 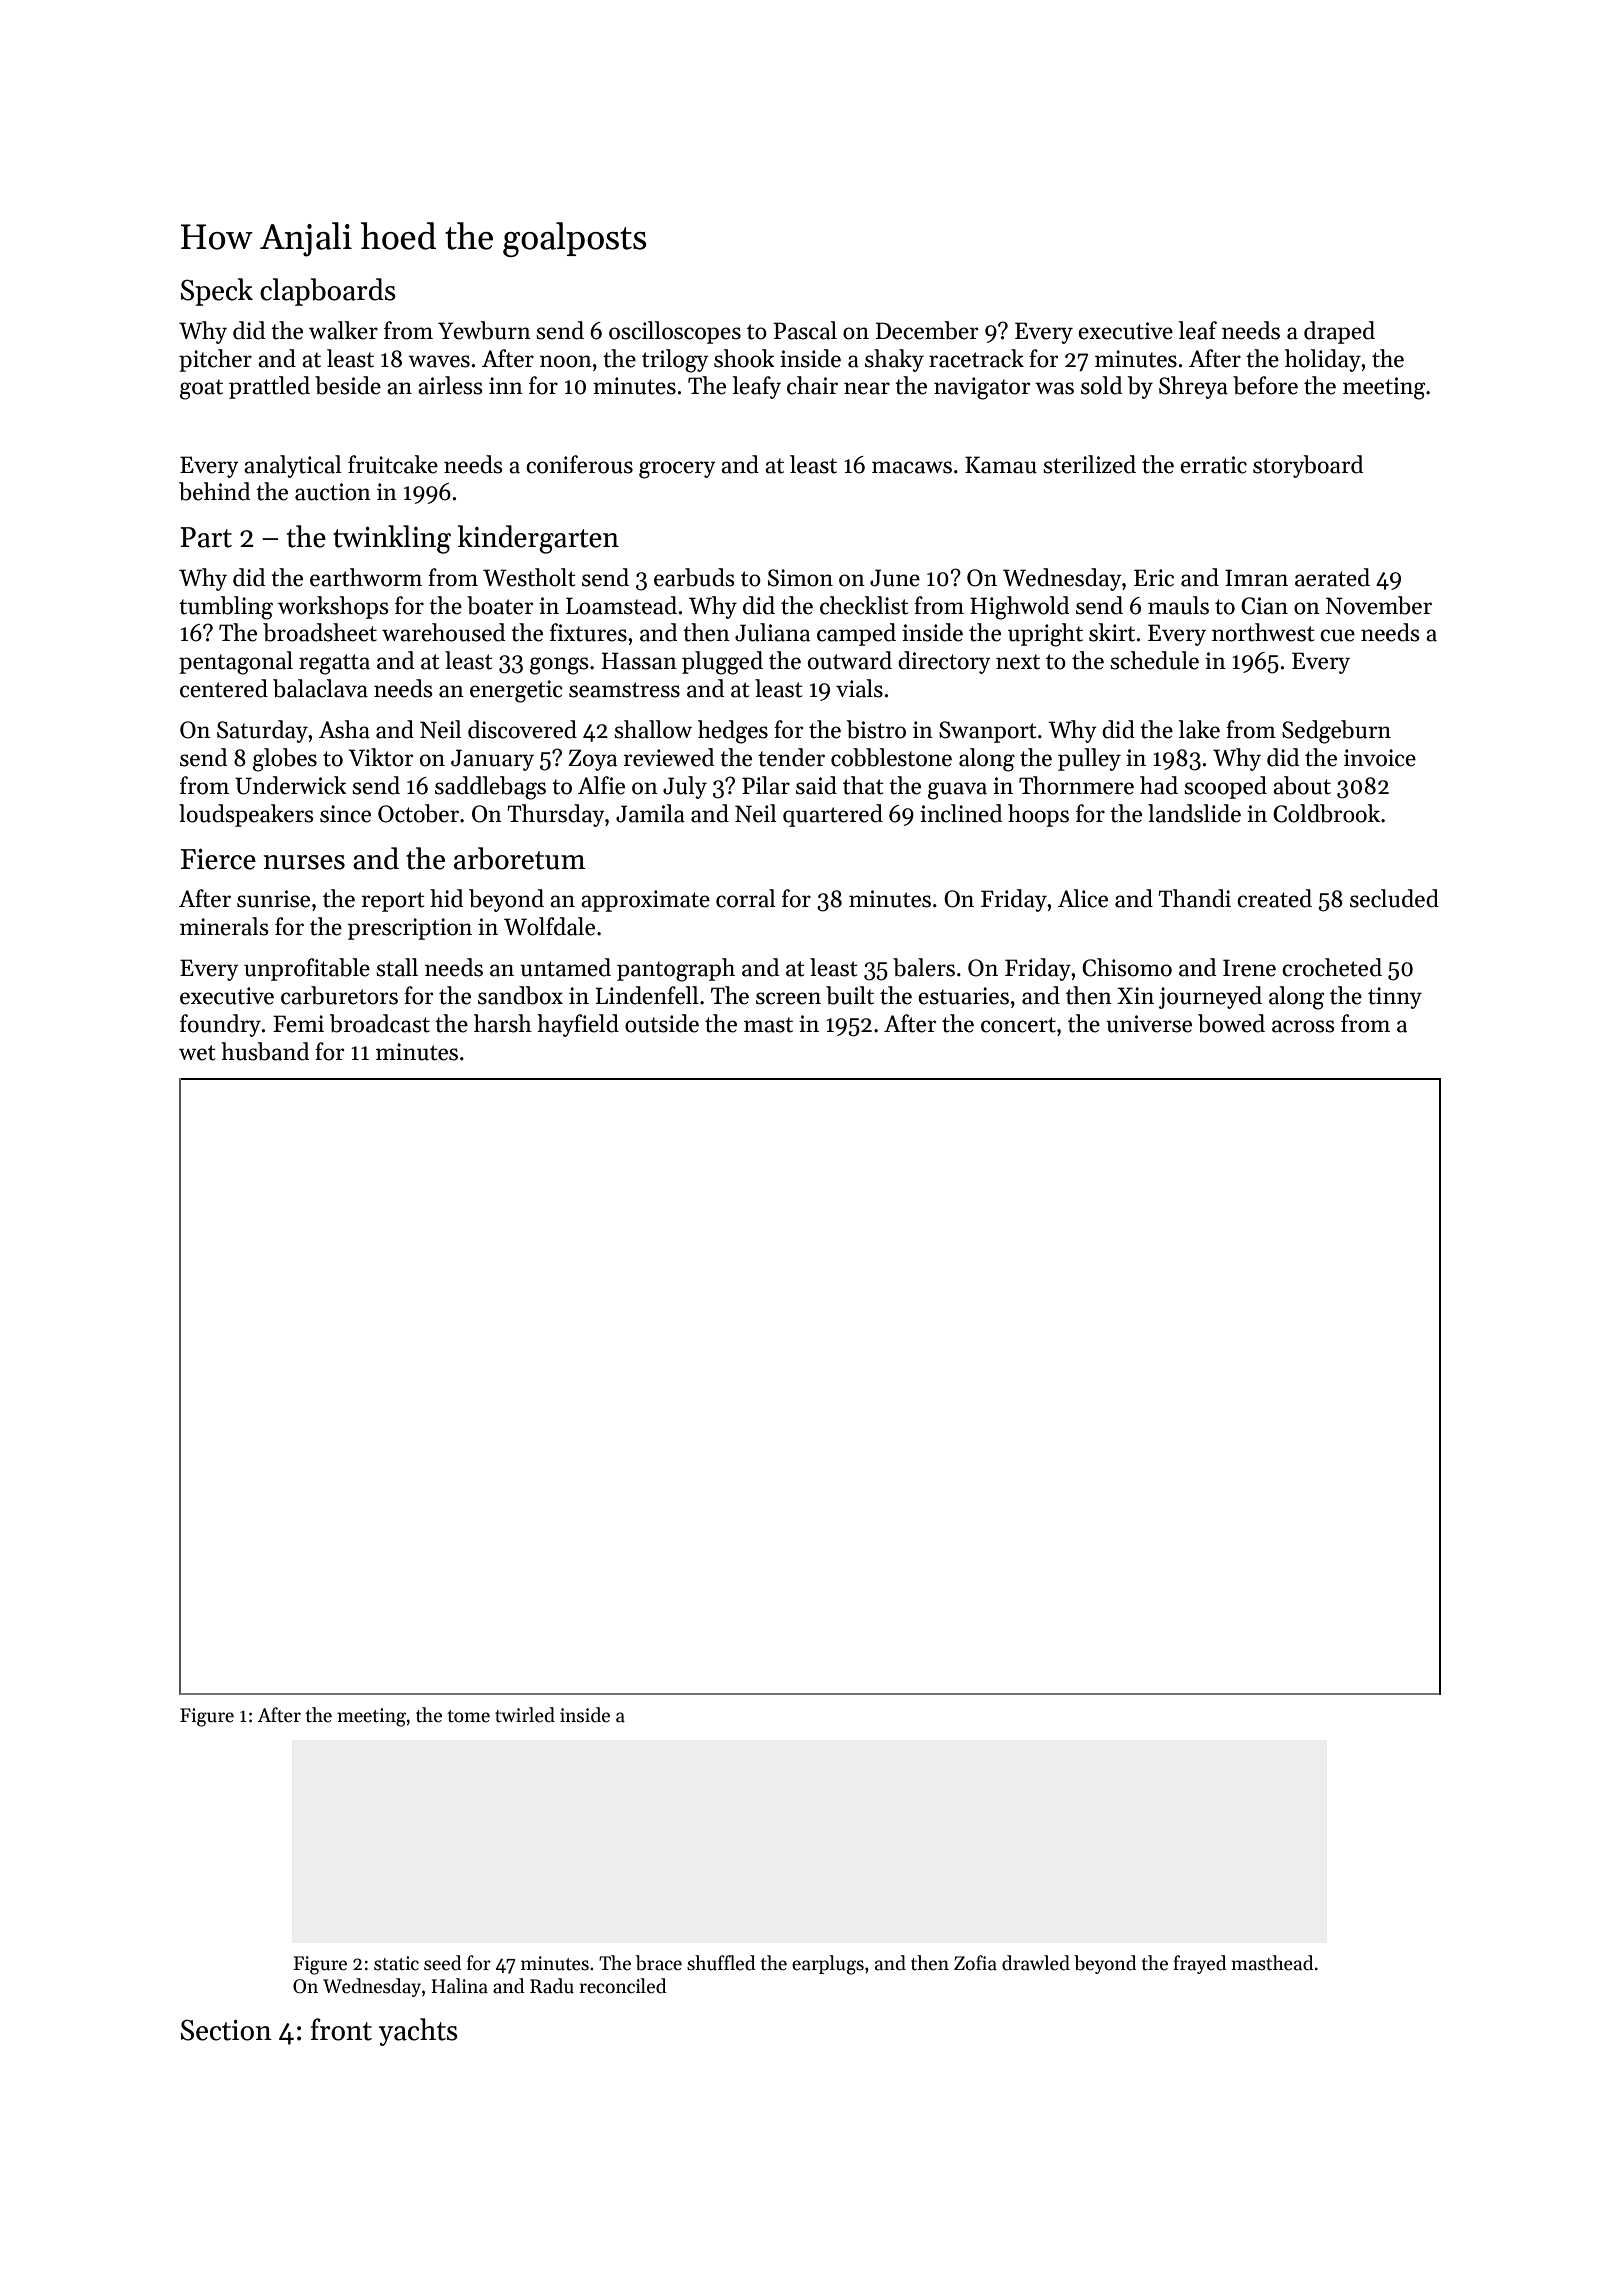 What do you see at coordinates (1308, 466) in the screenshot?
I see `storyboard` at bounding box center [1308, 466].
